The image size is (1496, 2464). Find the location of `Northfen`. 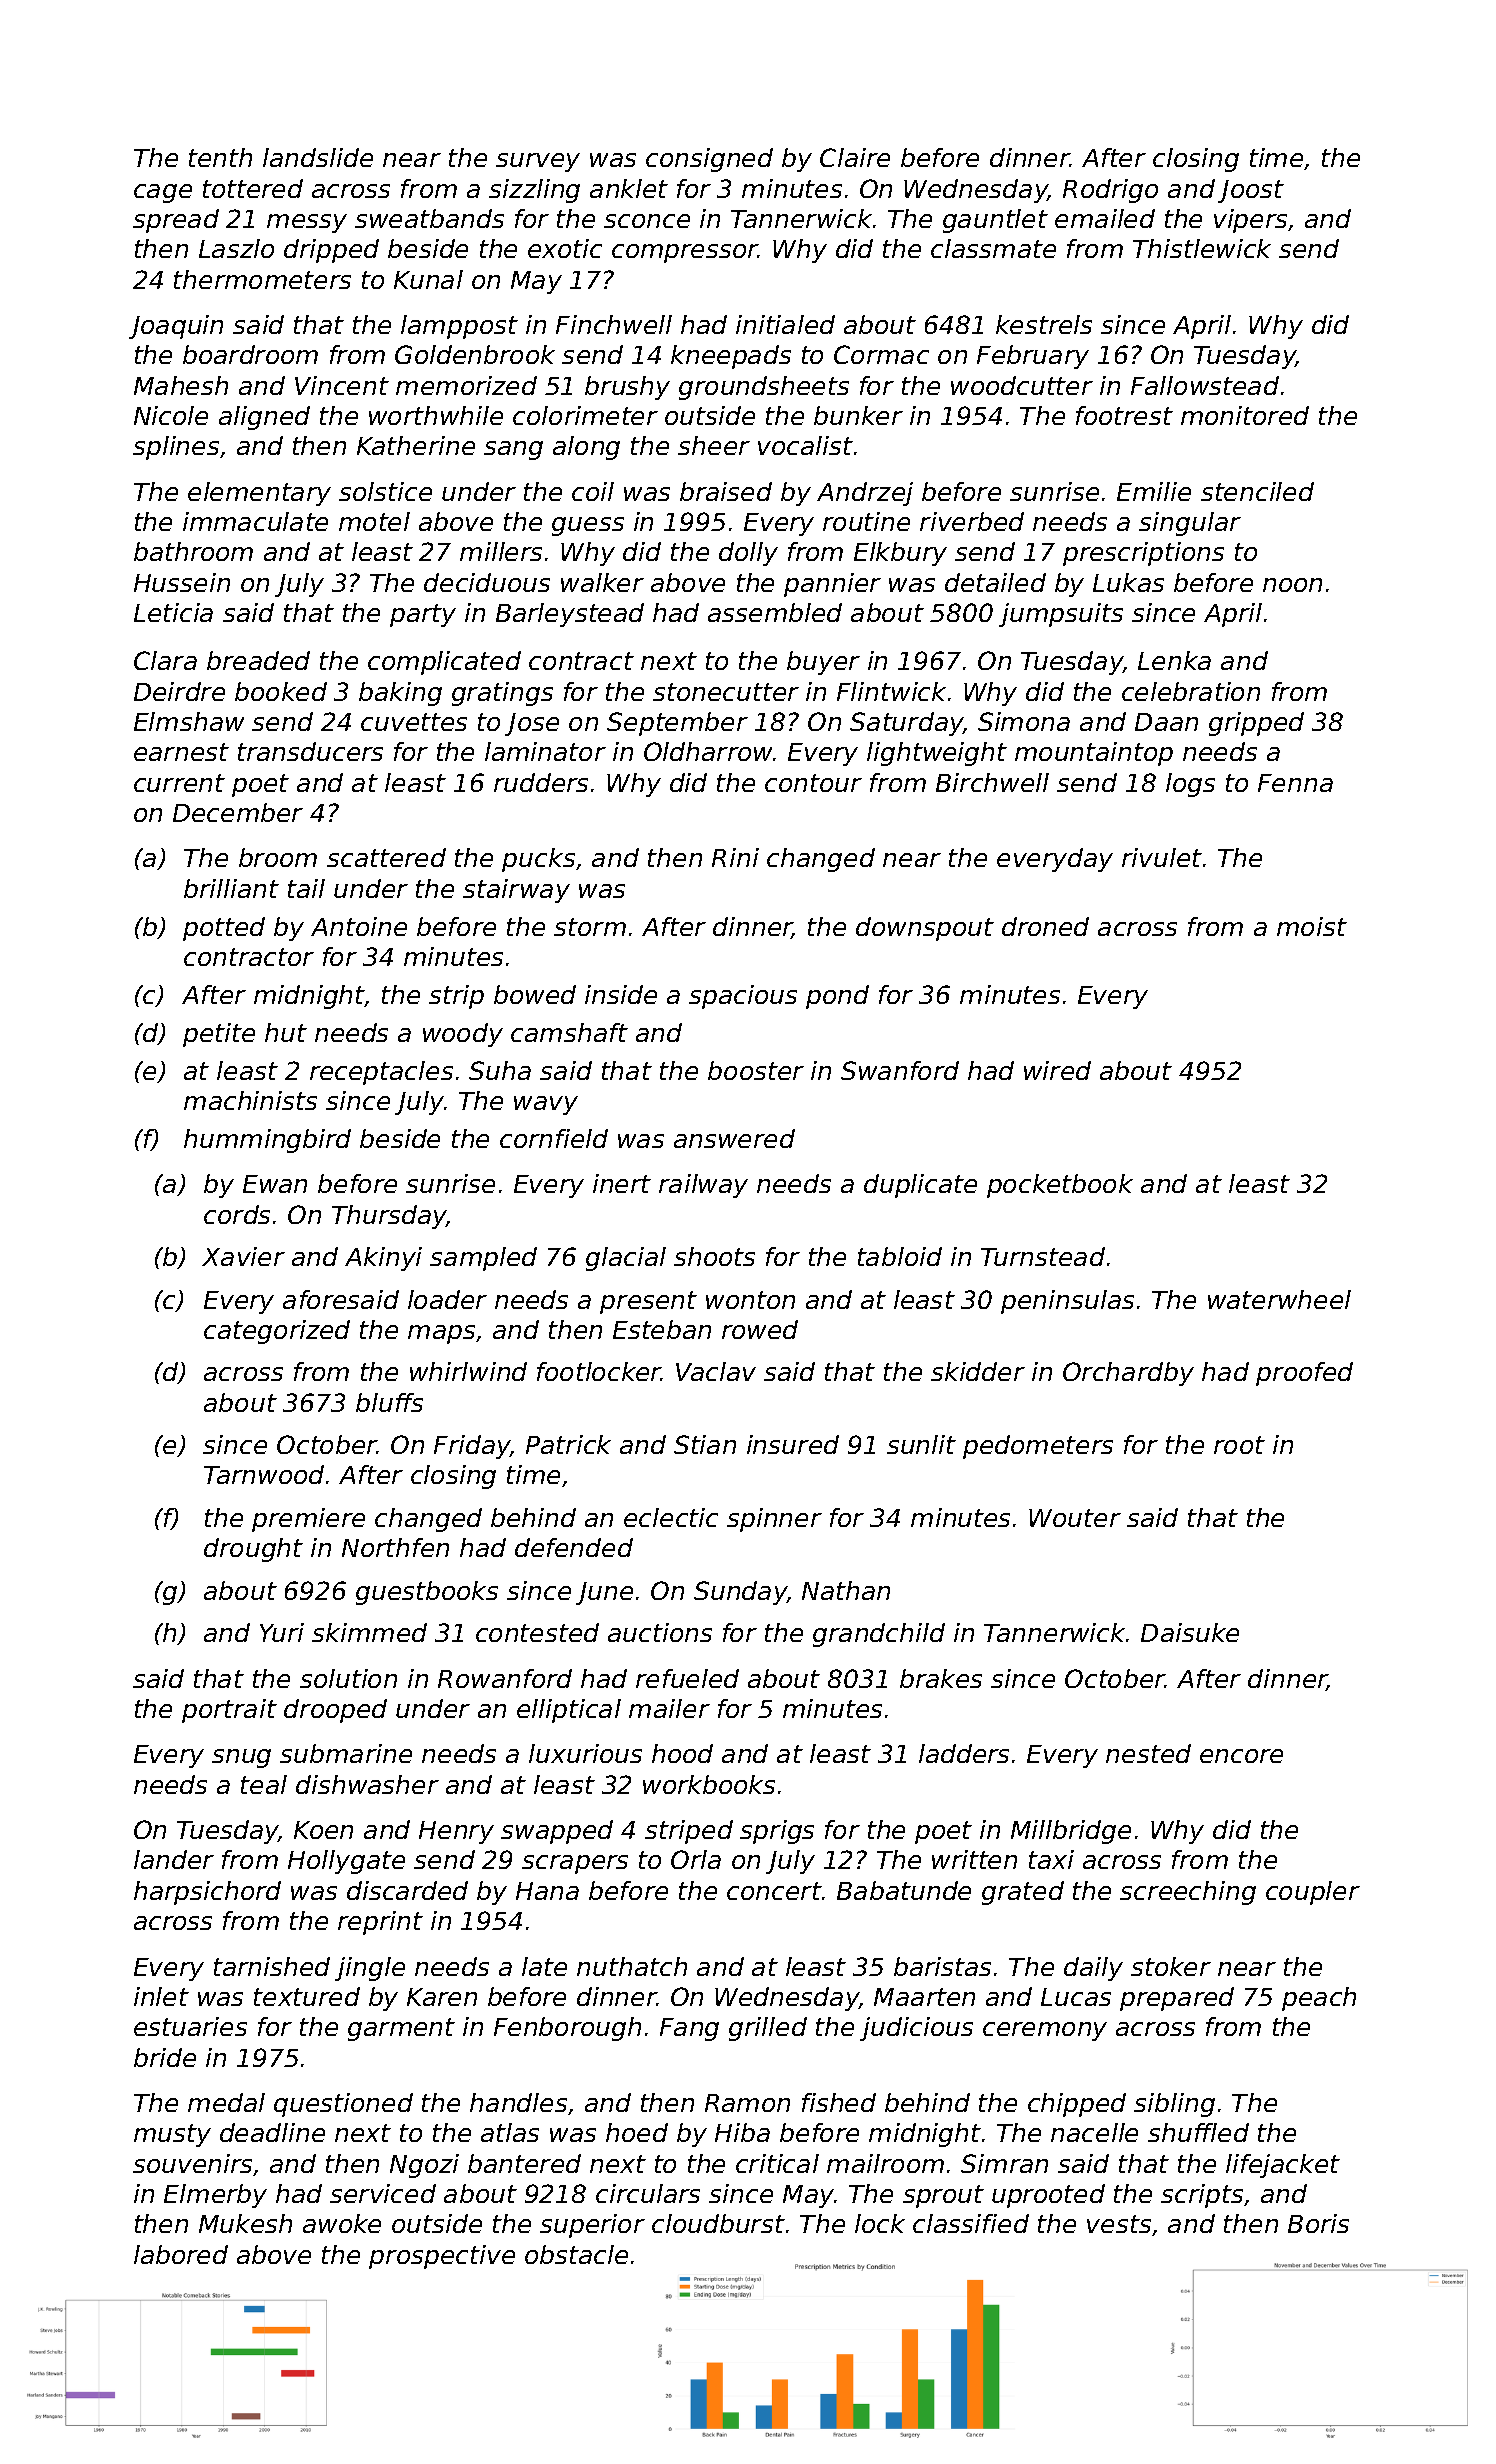

Northfen is located at coordinates (395, 1547).
